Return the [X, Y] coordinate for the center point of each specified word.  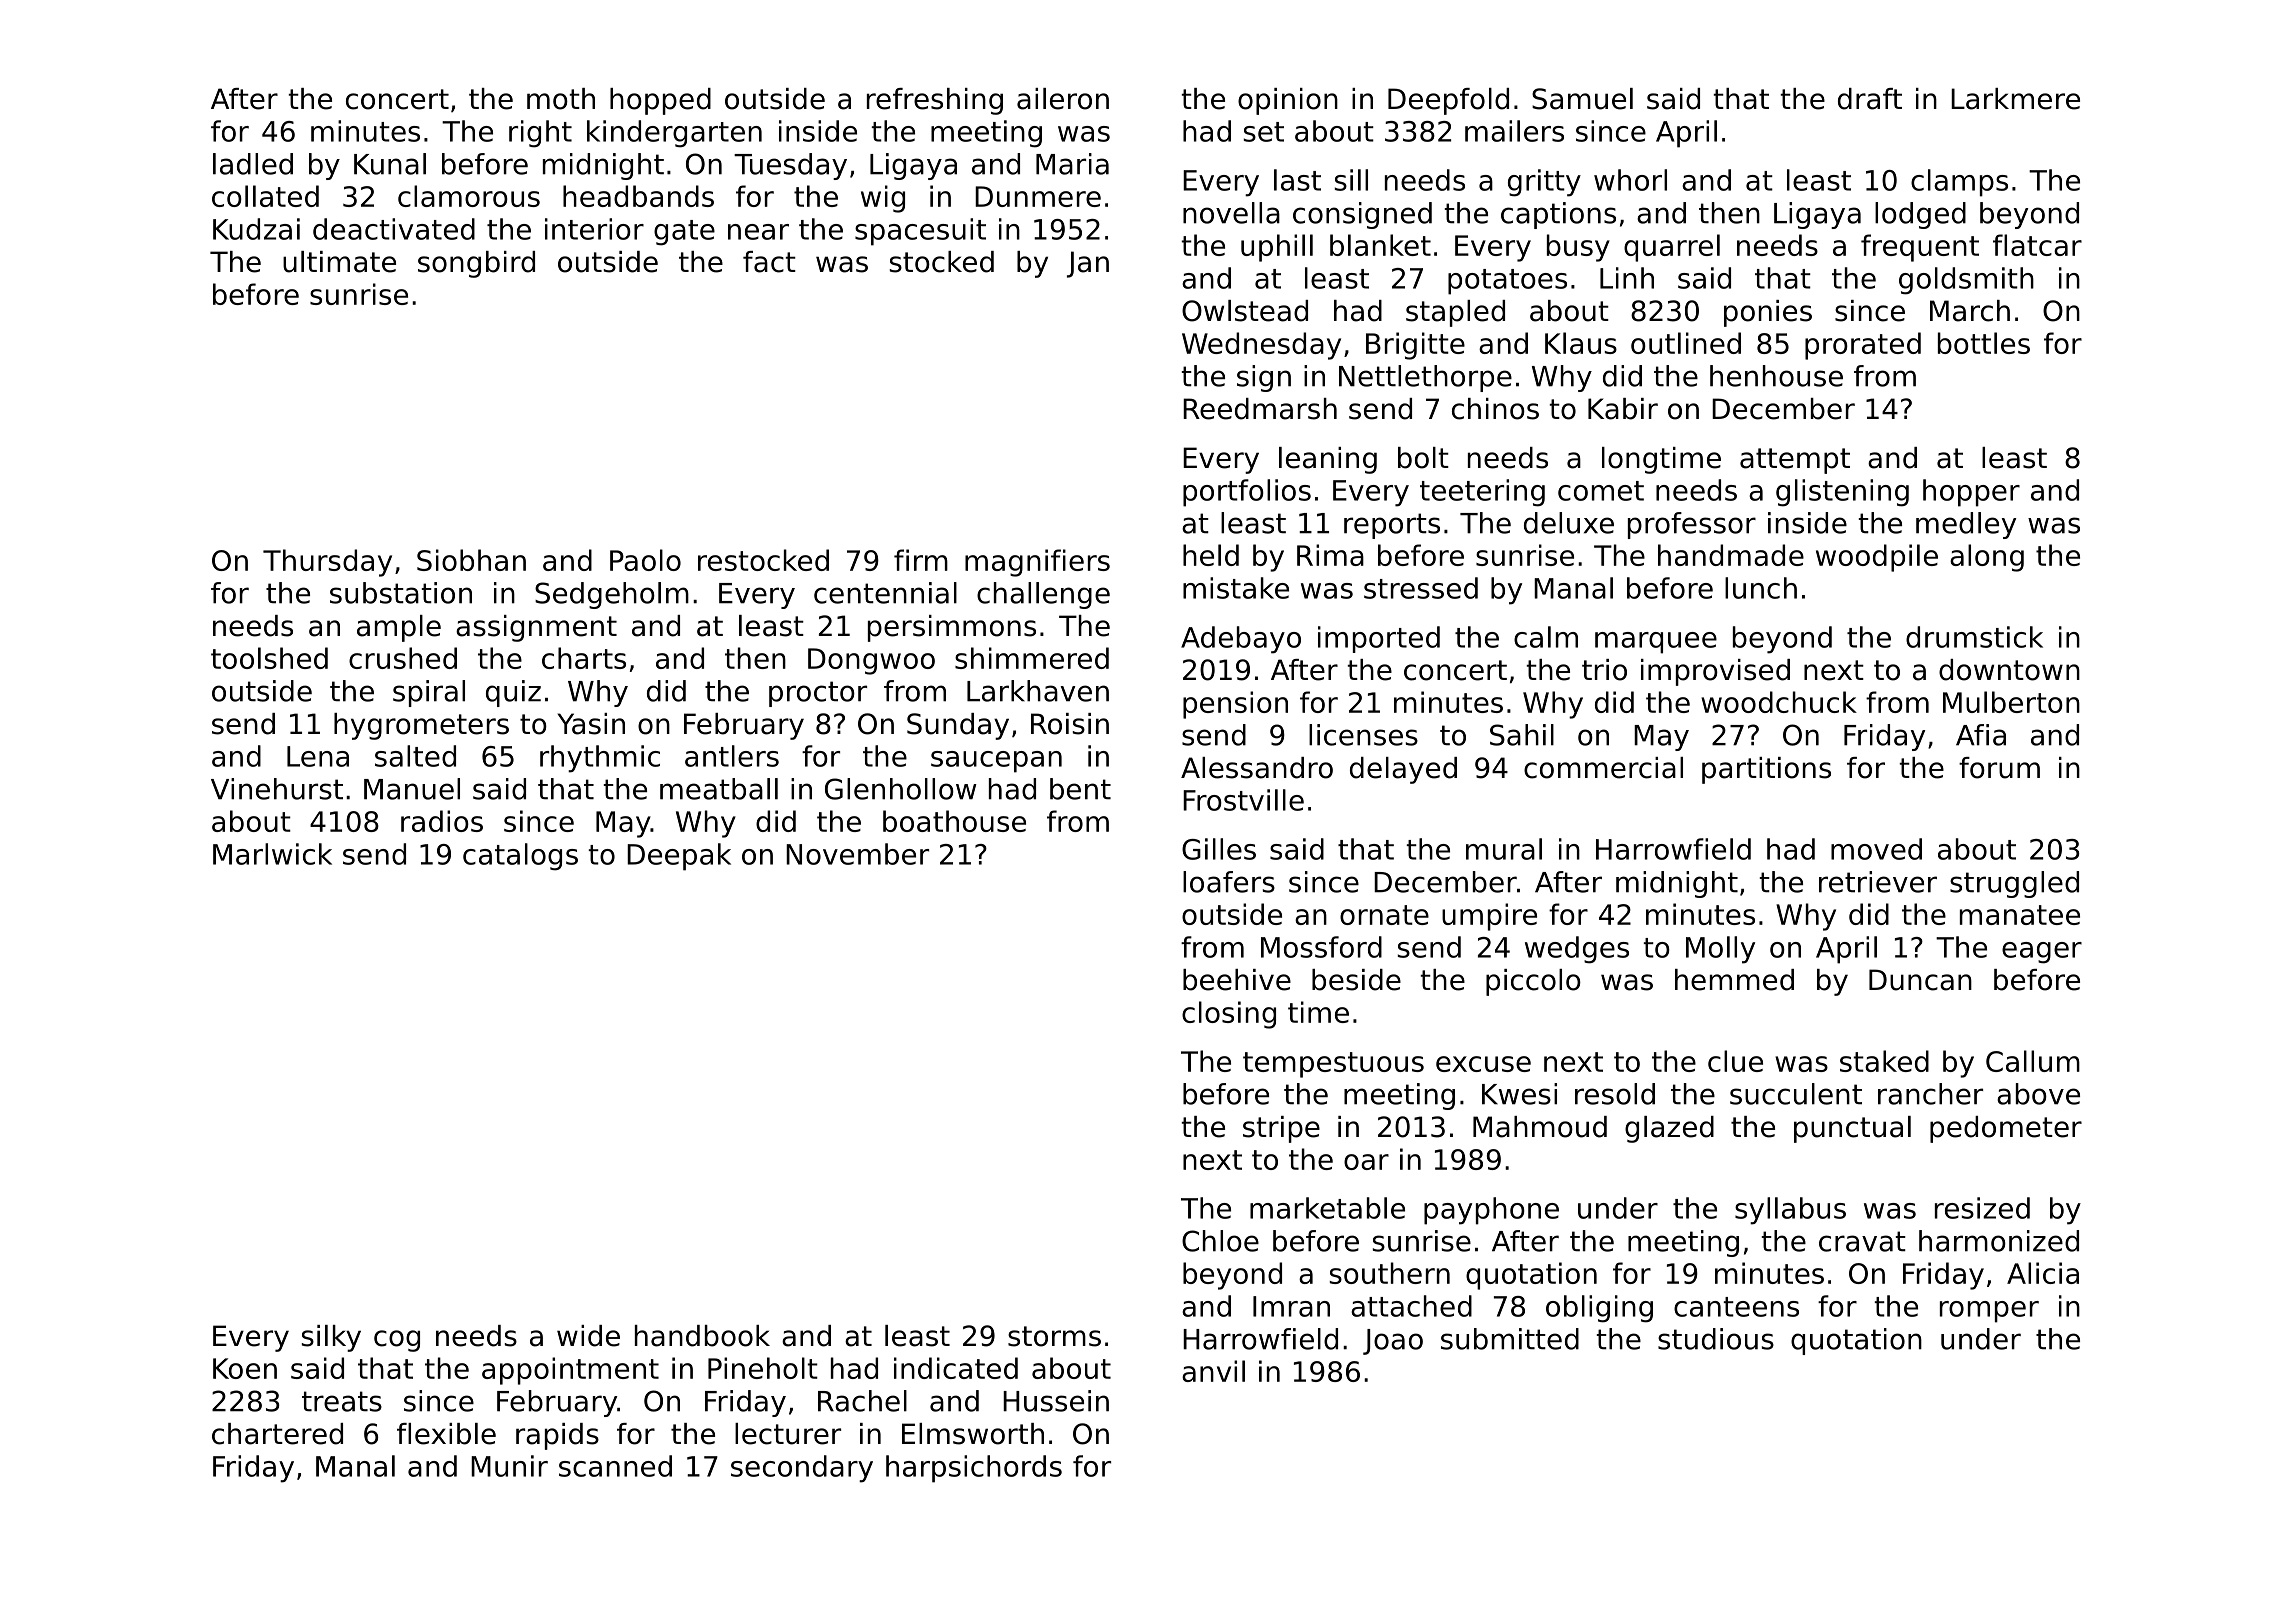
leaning [1328, 460]
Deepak [679, 857]
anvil [1213, 1371]
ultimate [339, 262]
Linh [1627, 278]
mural [1504, 849]
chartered [277, 1434]
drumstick [1974, 637]
